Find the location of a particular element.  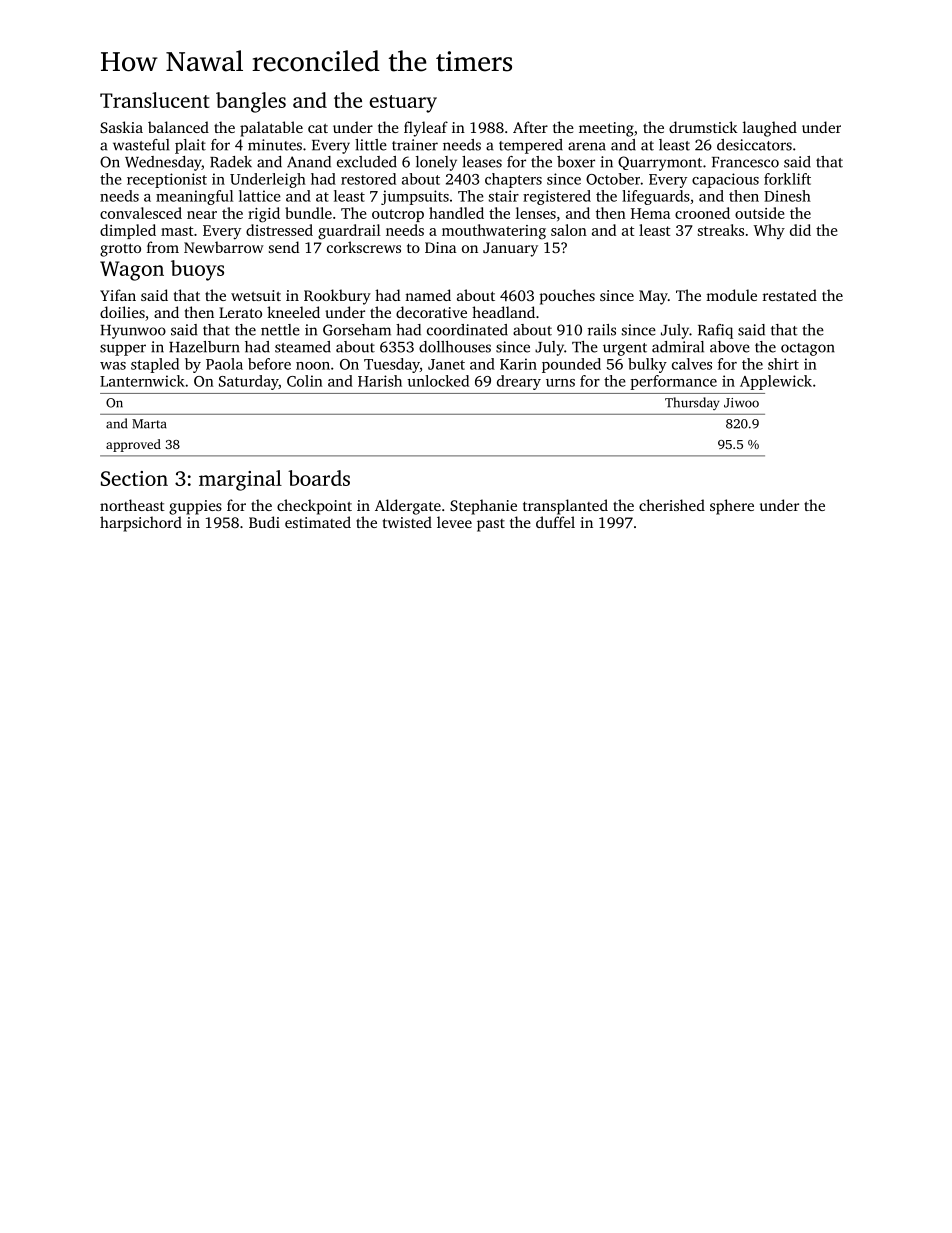

buoys is located at coordinates (197, 270).
